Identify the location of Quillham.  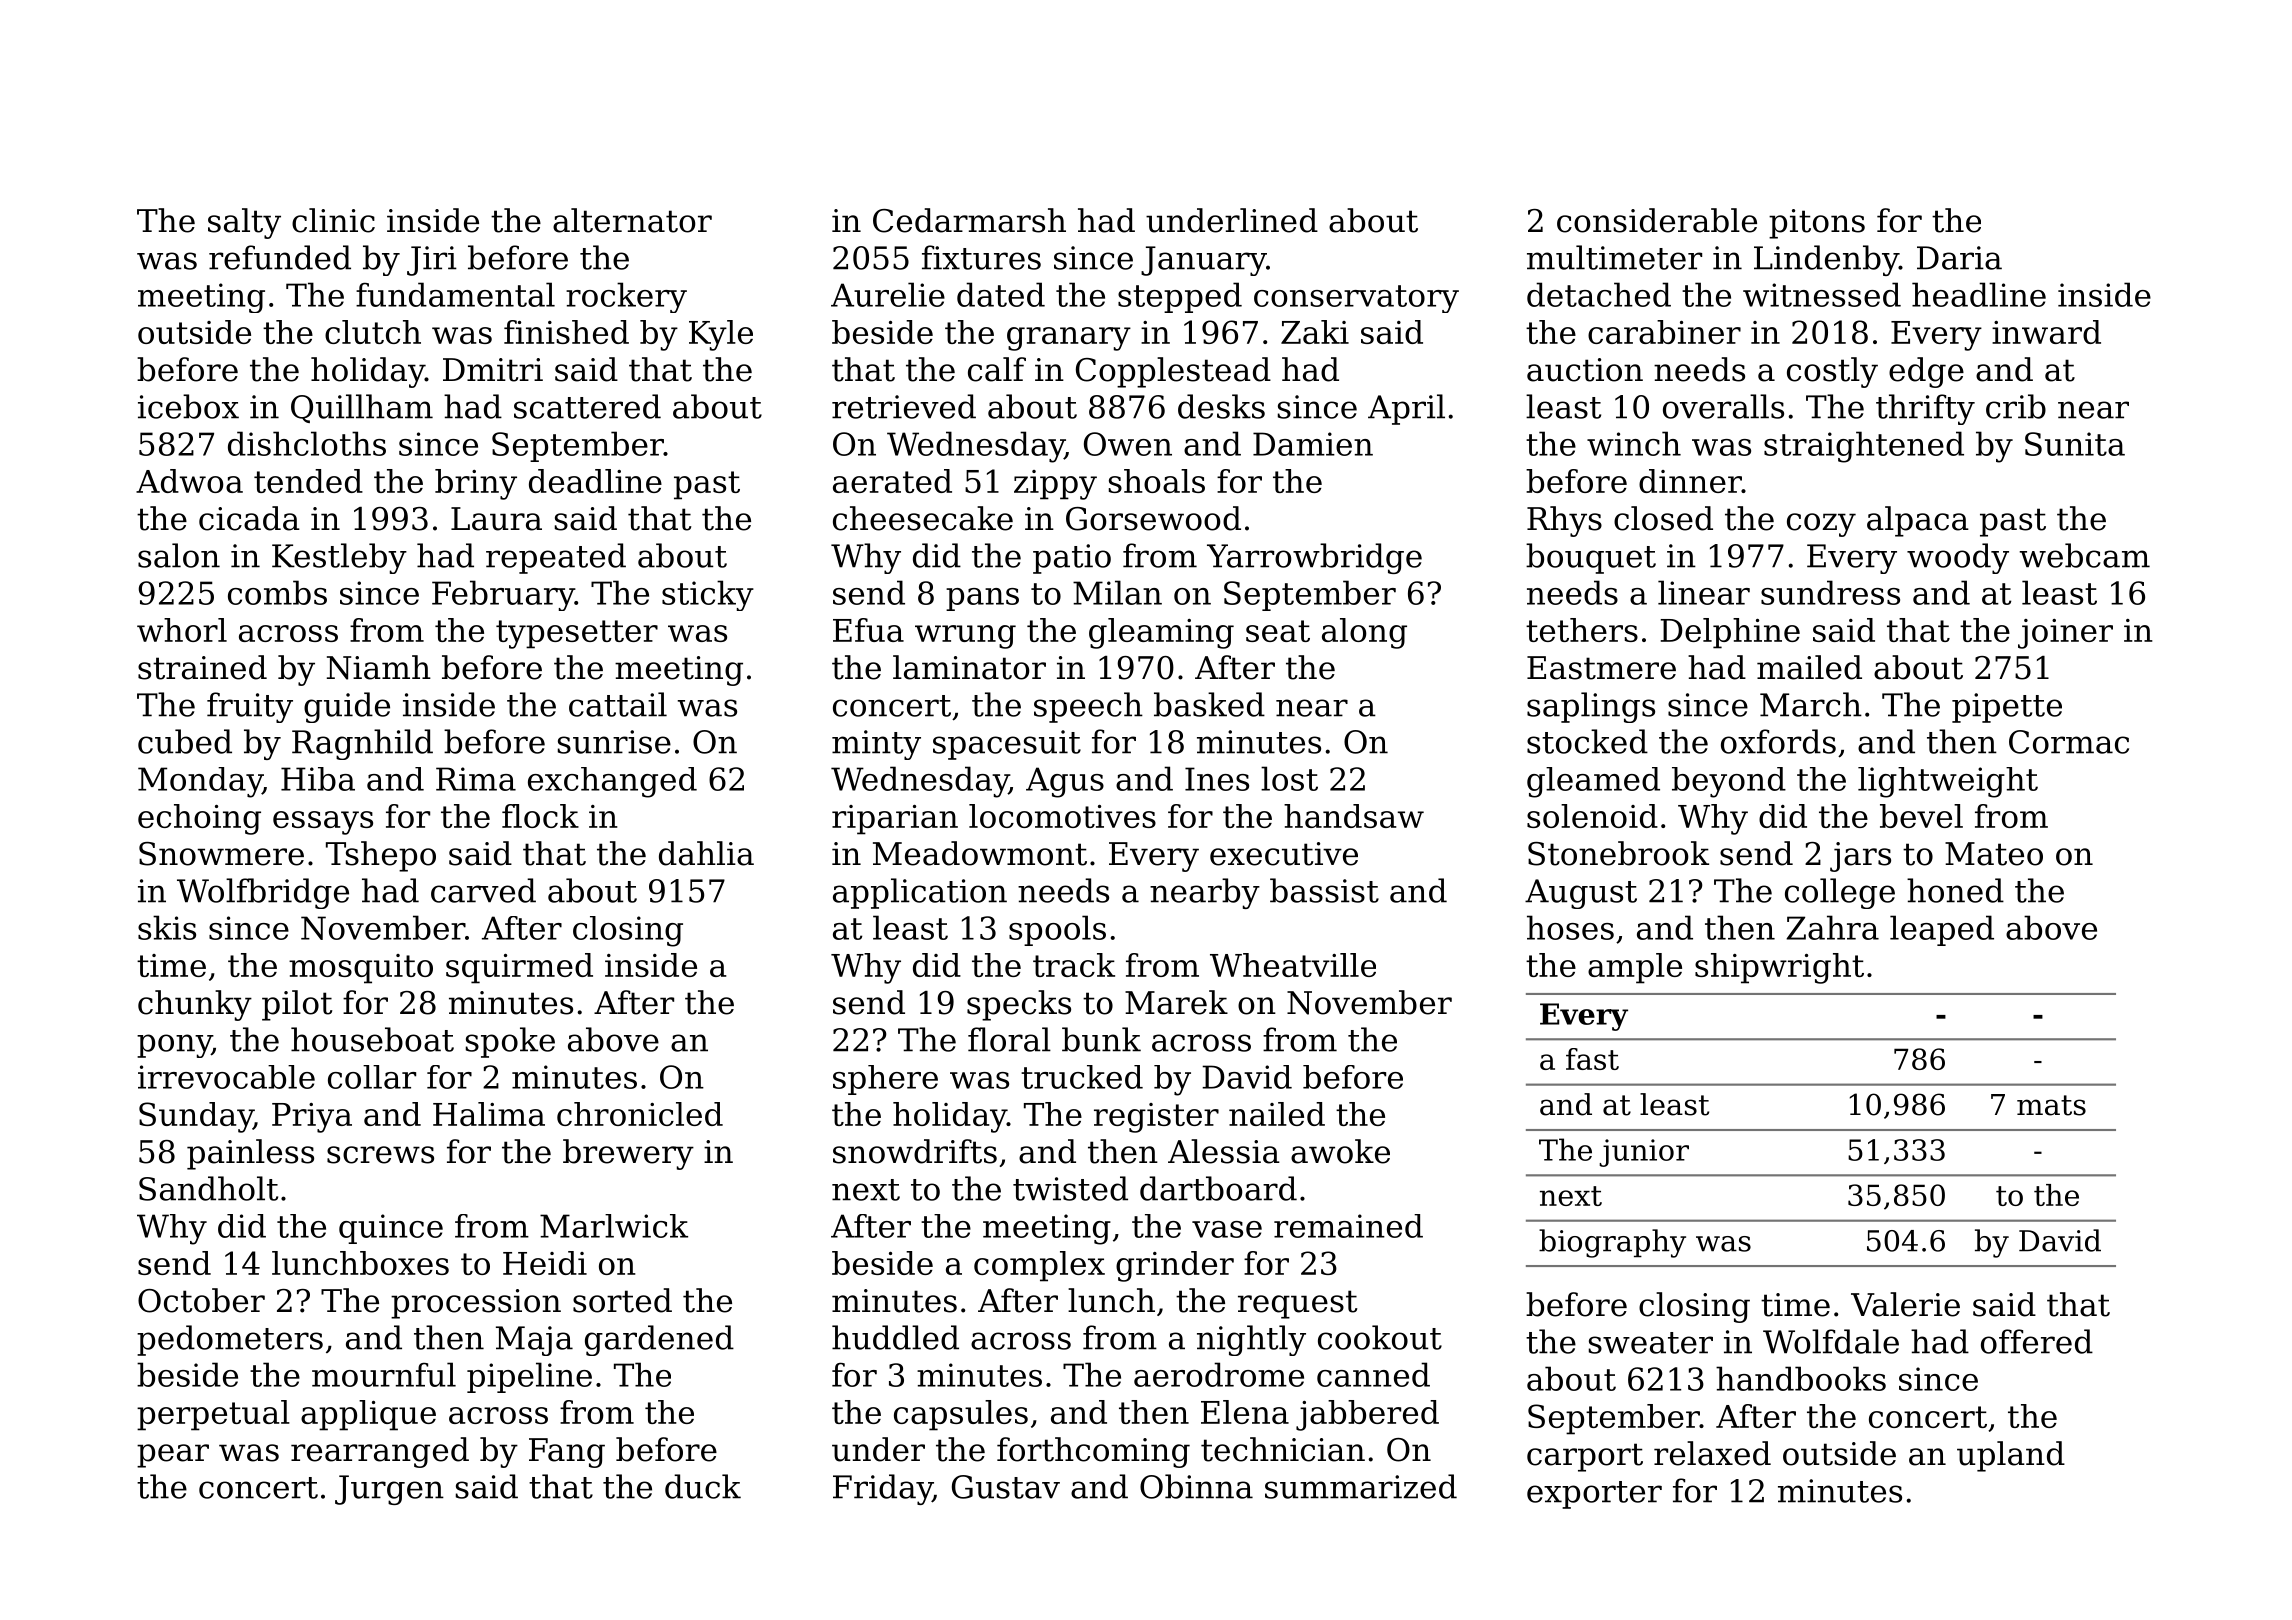
(362, 408).
